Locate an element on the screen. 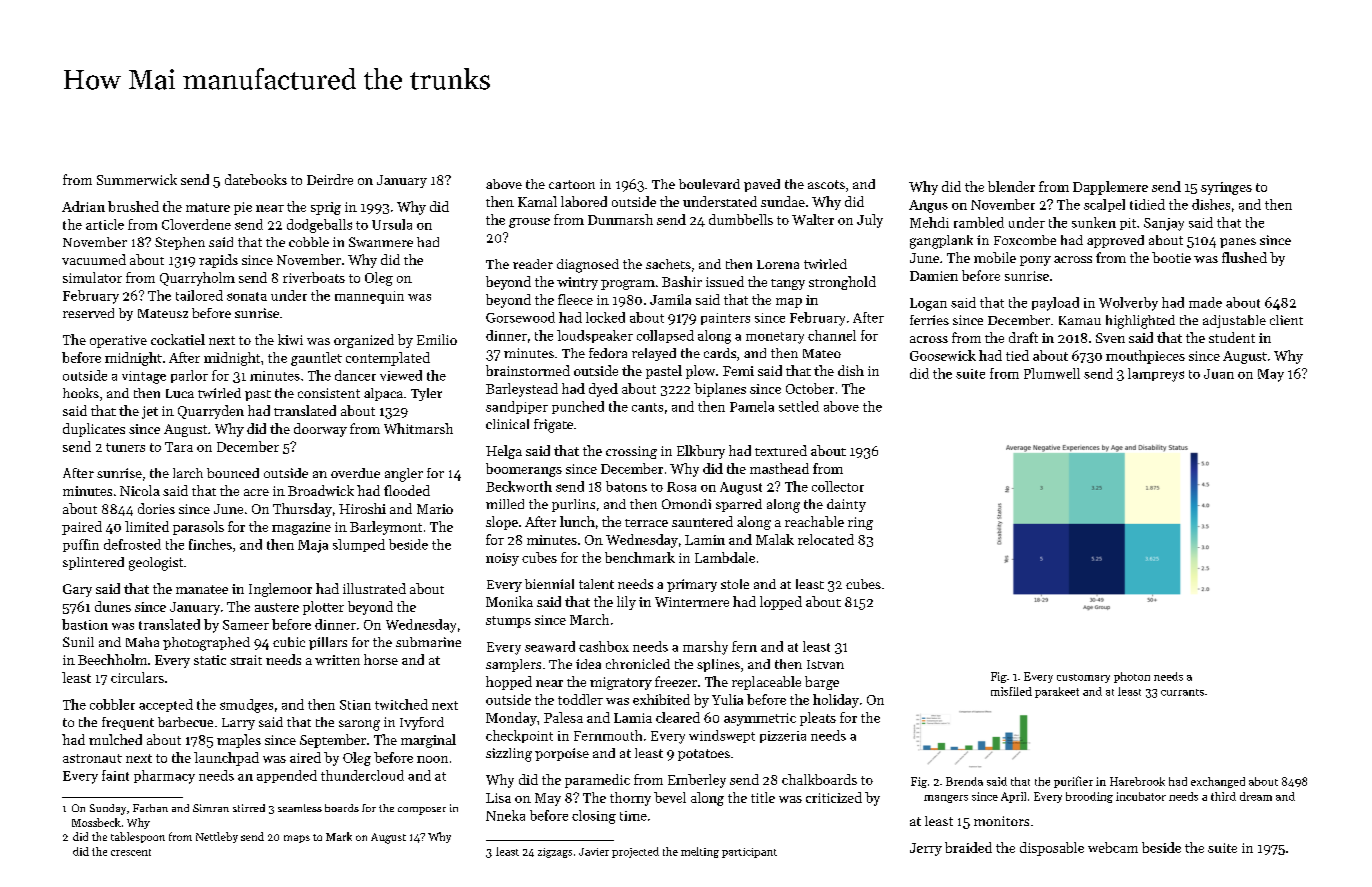  crescent is located at coordinates (131, 852).
